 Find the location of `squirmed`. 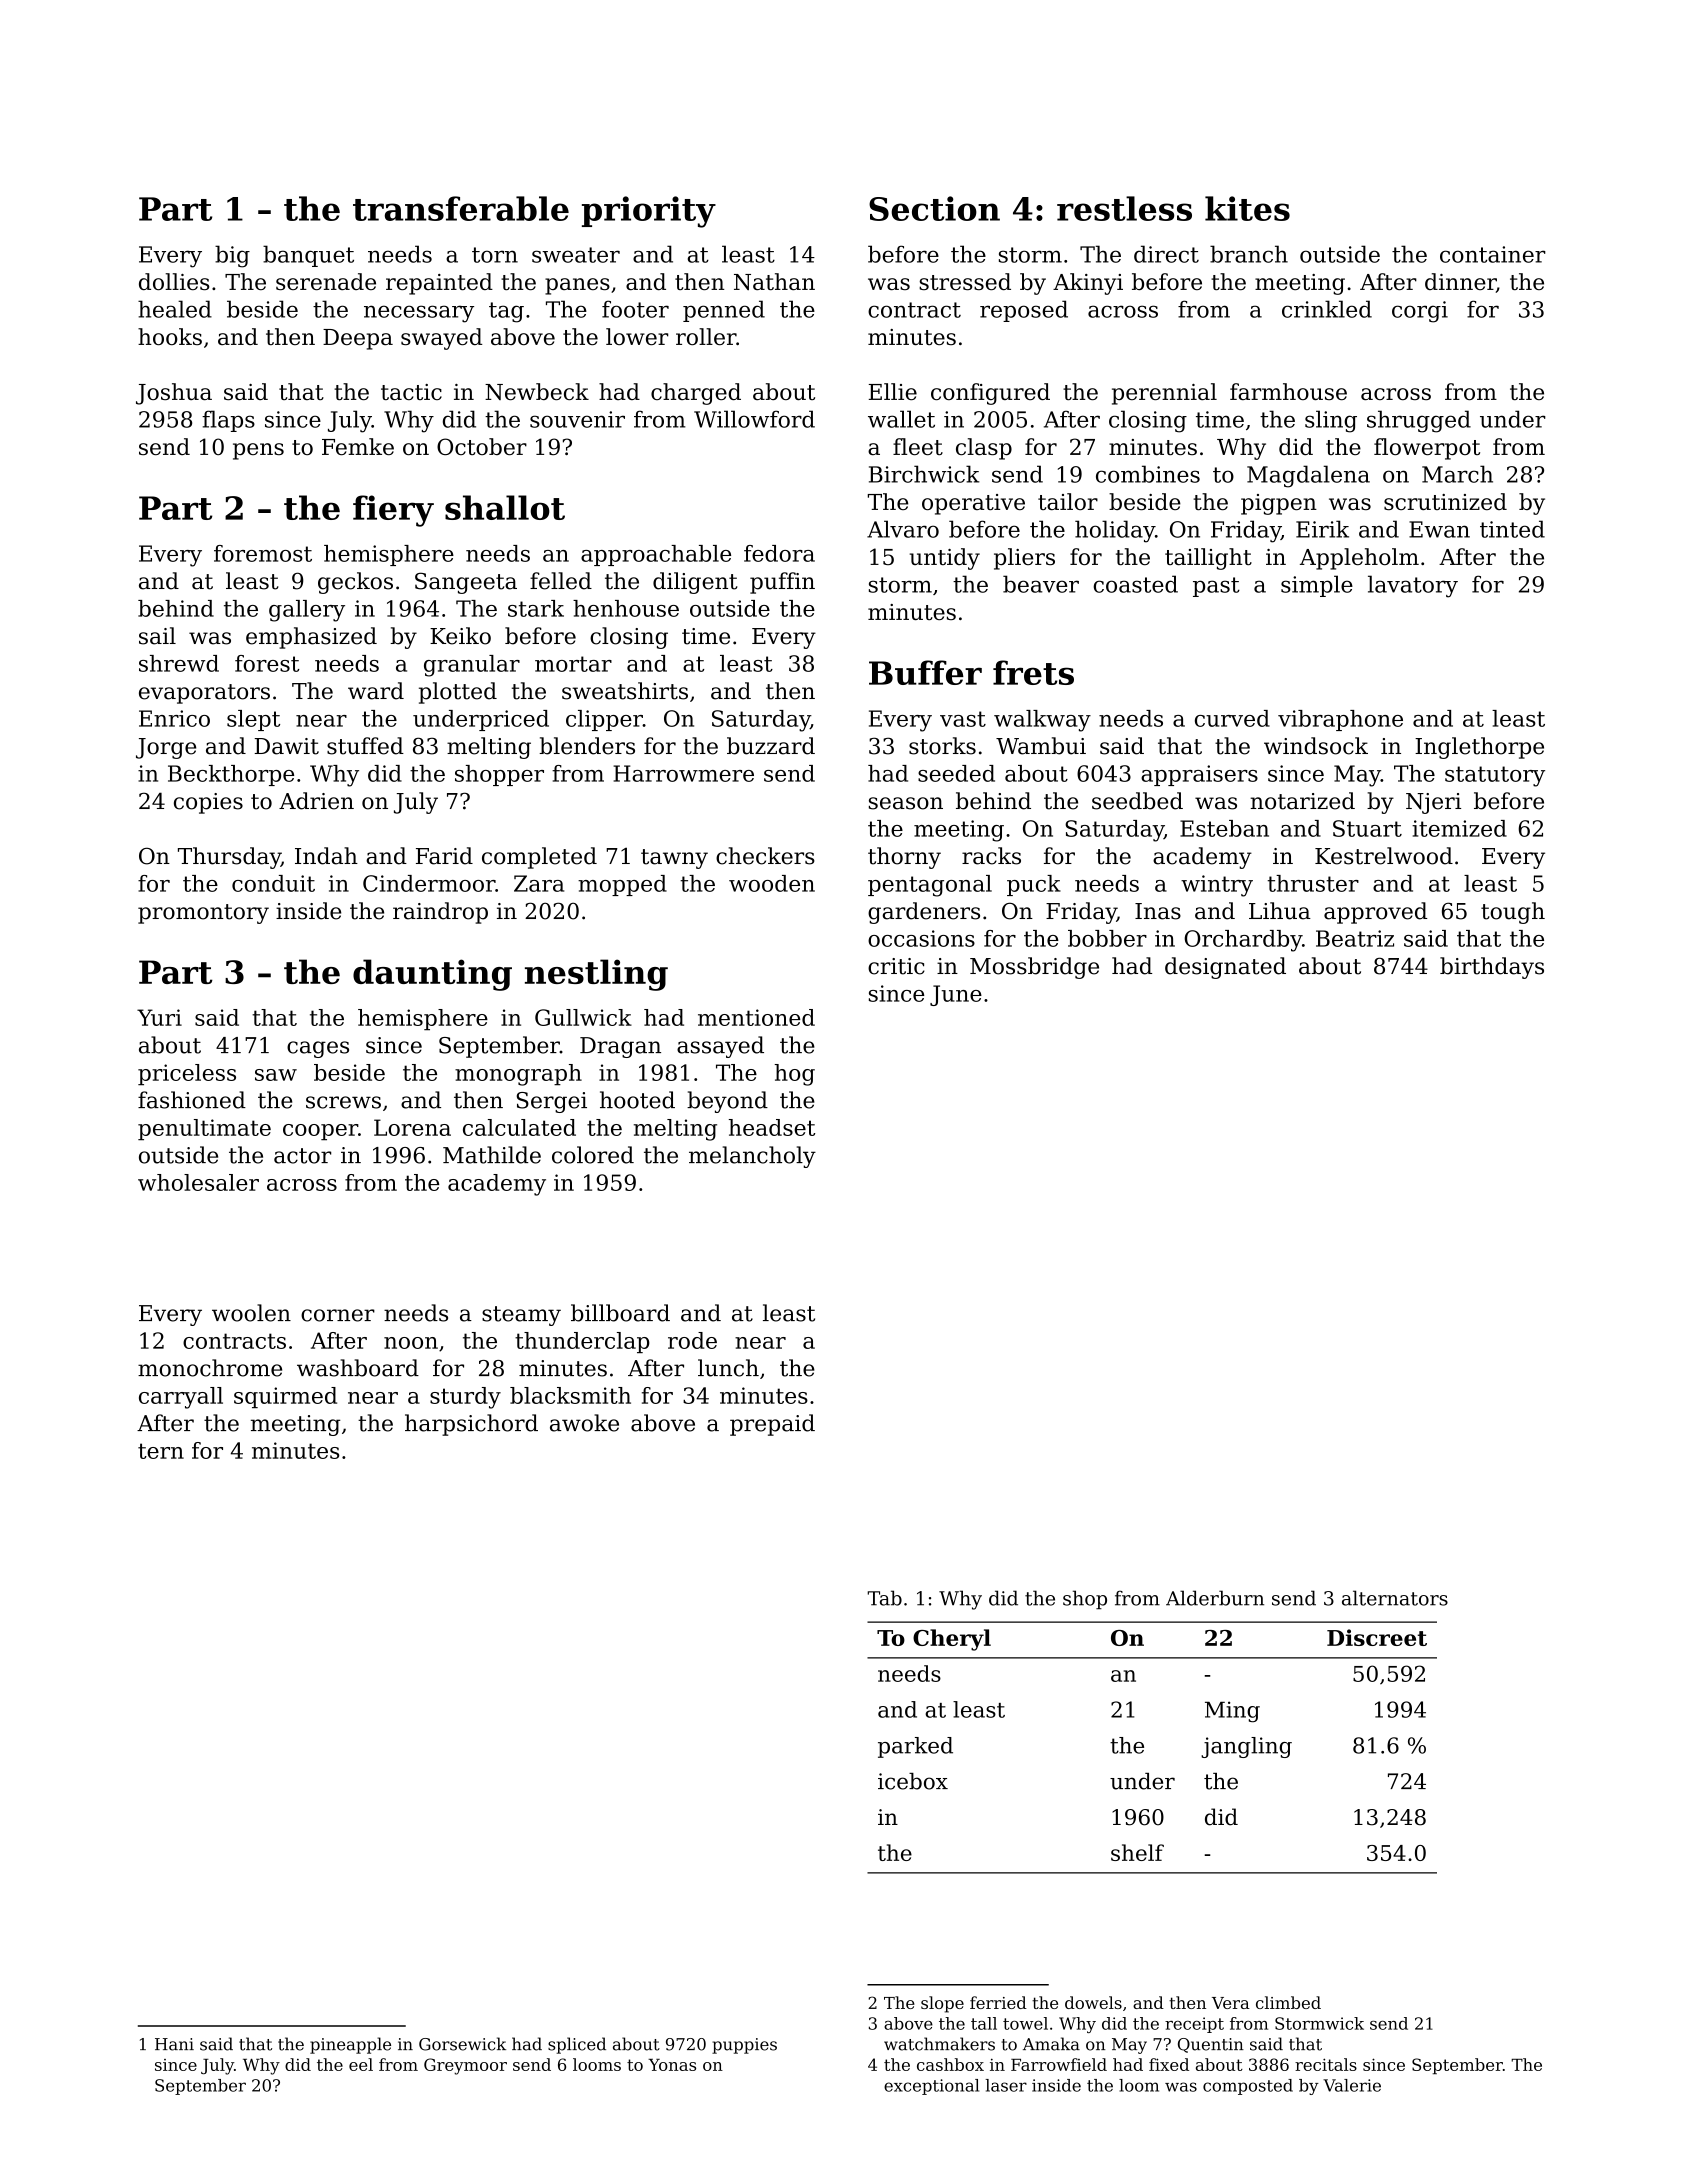

squirmed is located at coordinates (285, 1397).
